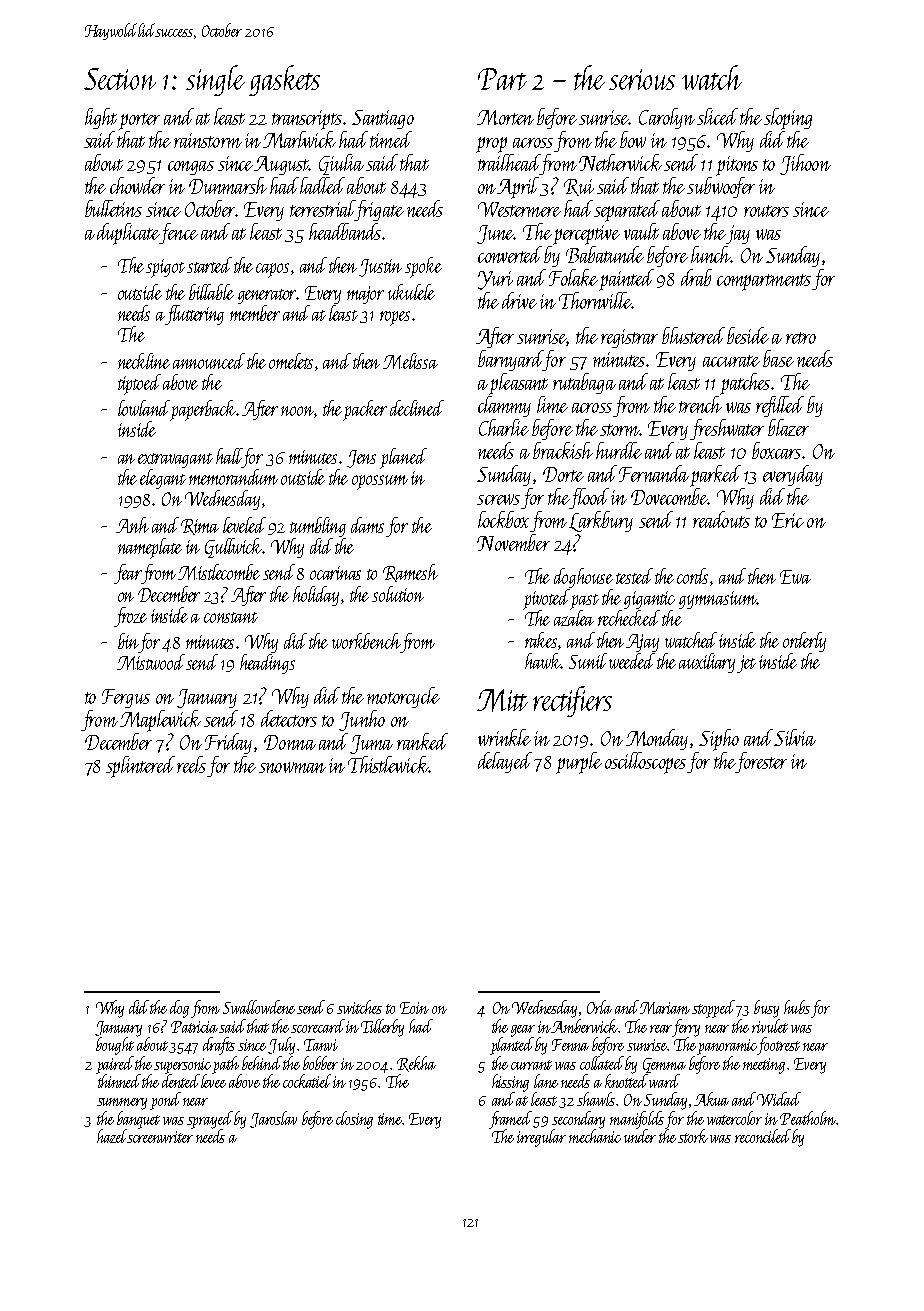  I want to click on irregular, so click(541, 1138).
